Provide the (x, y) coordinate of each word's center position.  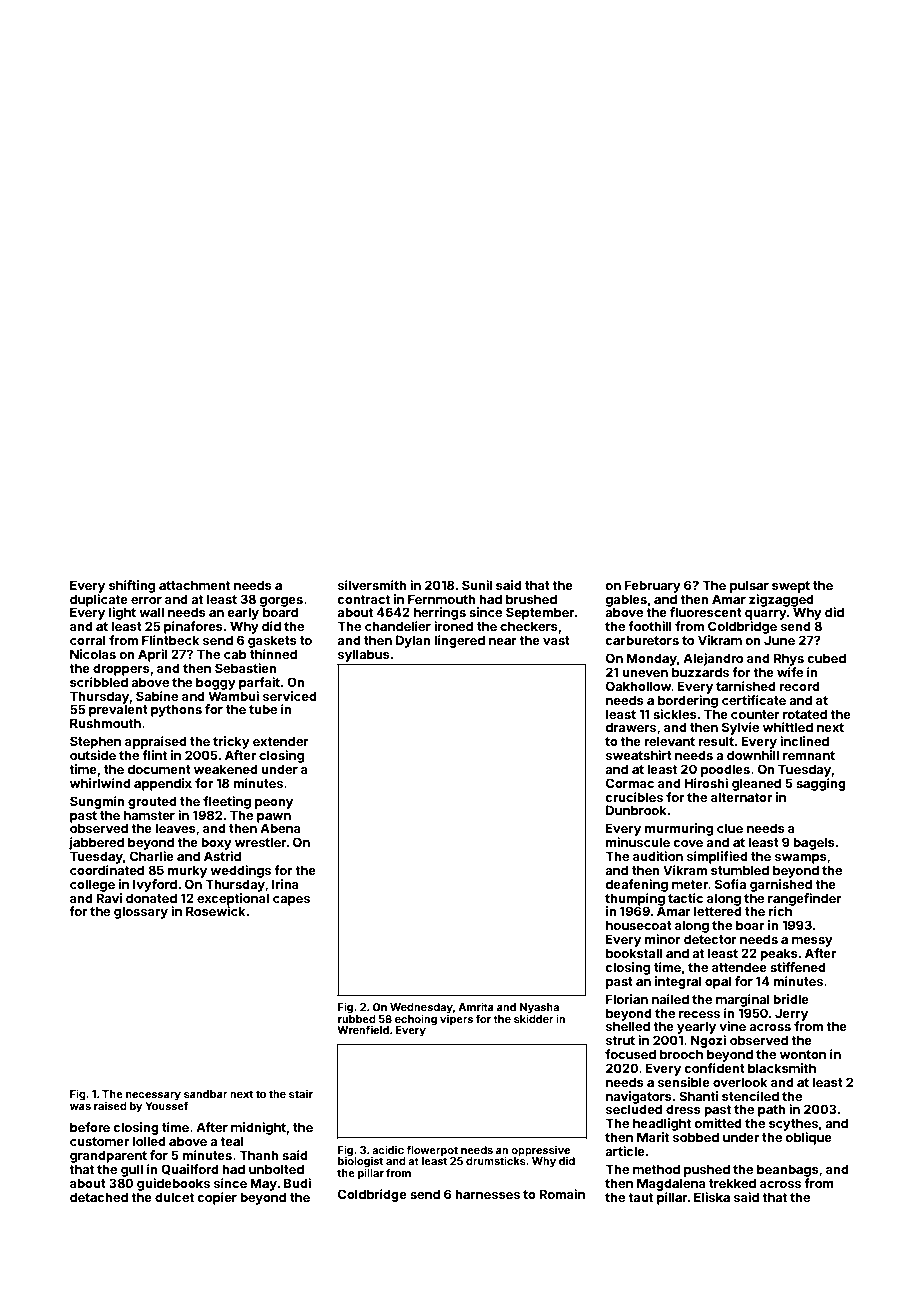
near (503, 641)
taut (640, 1197)
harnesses (487, 1194)
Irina (285, 884)
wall (151, 612)
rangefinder (805, 899)
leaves (175, 828)
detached (99, 1197)
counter (755, 714)
